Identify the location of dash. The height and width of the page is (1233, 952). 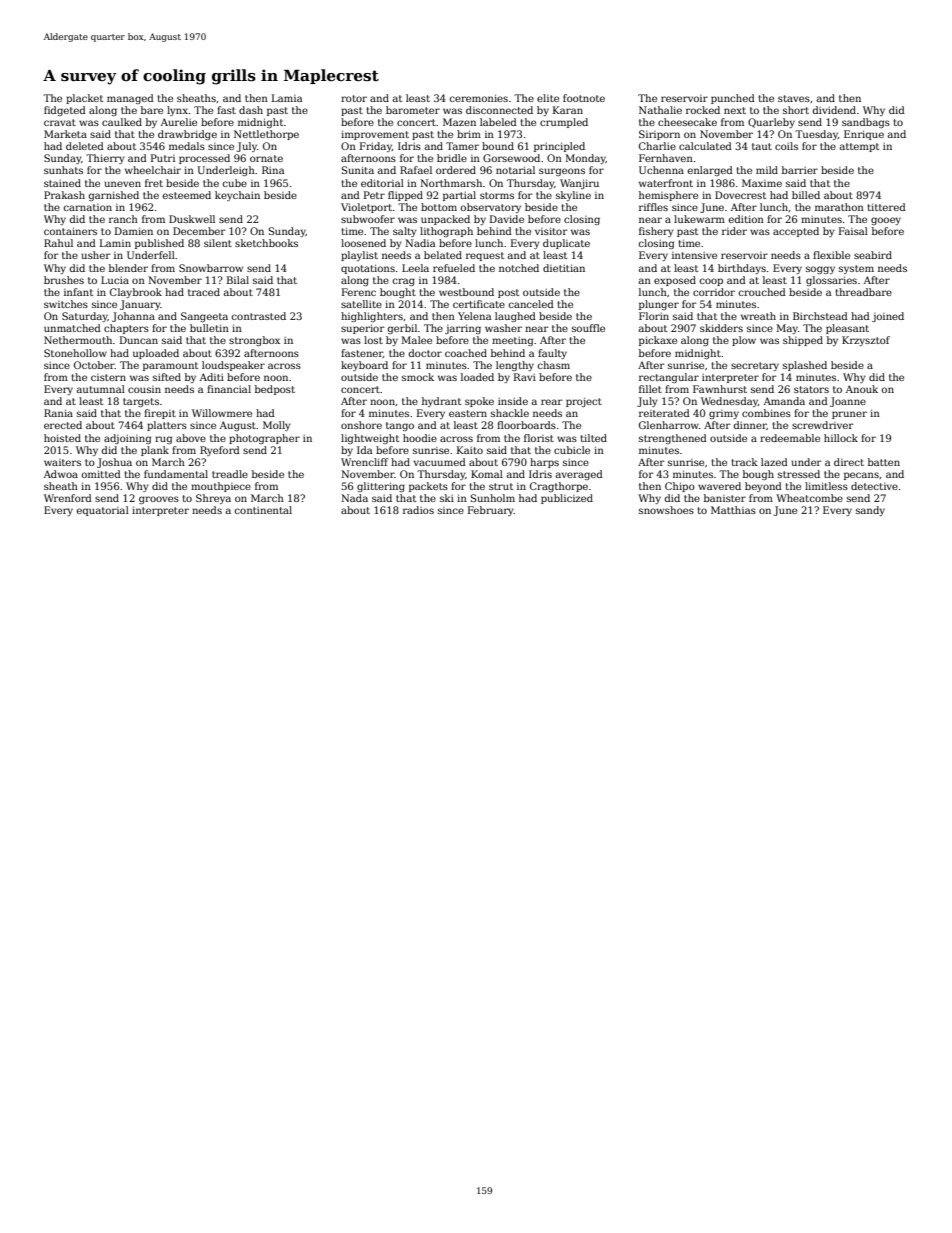
(251, 110).
